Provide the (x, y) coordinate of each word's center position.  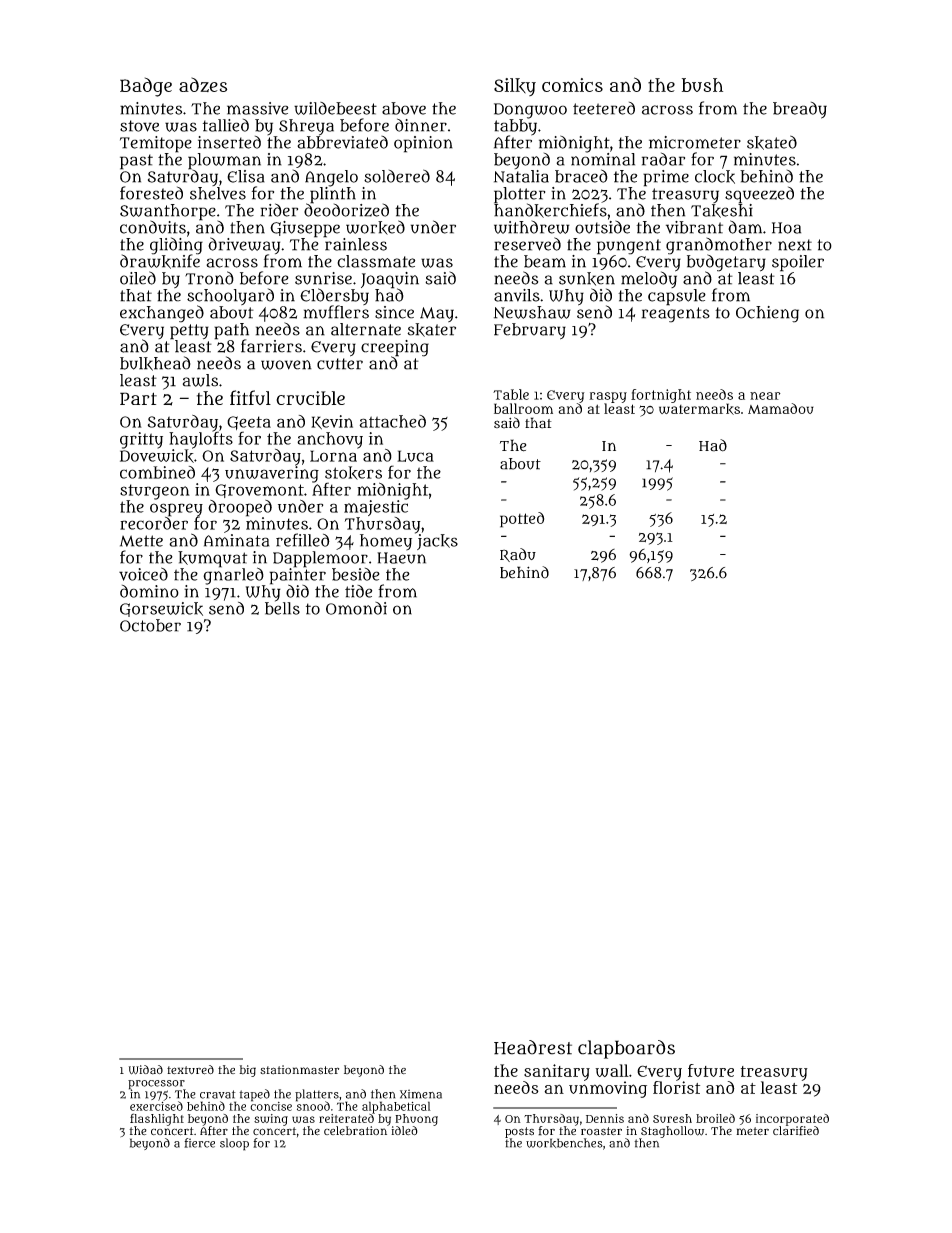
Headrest (533, 1047)
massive (258, 108)
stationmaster (299, 1070)
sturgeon (155, 492)
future (711, 1070)
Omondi (356, 608)
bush (702, 85)
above (404, 108)
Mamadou (781, 408)
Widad (146, 1070)
